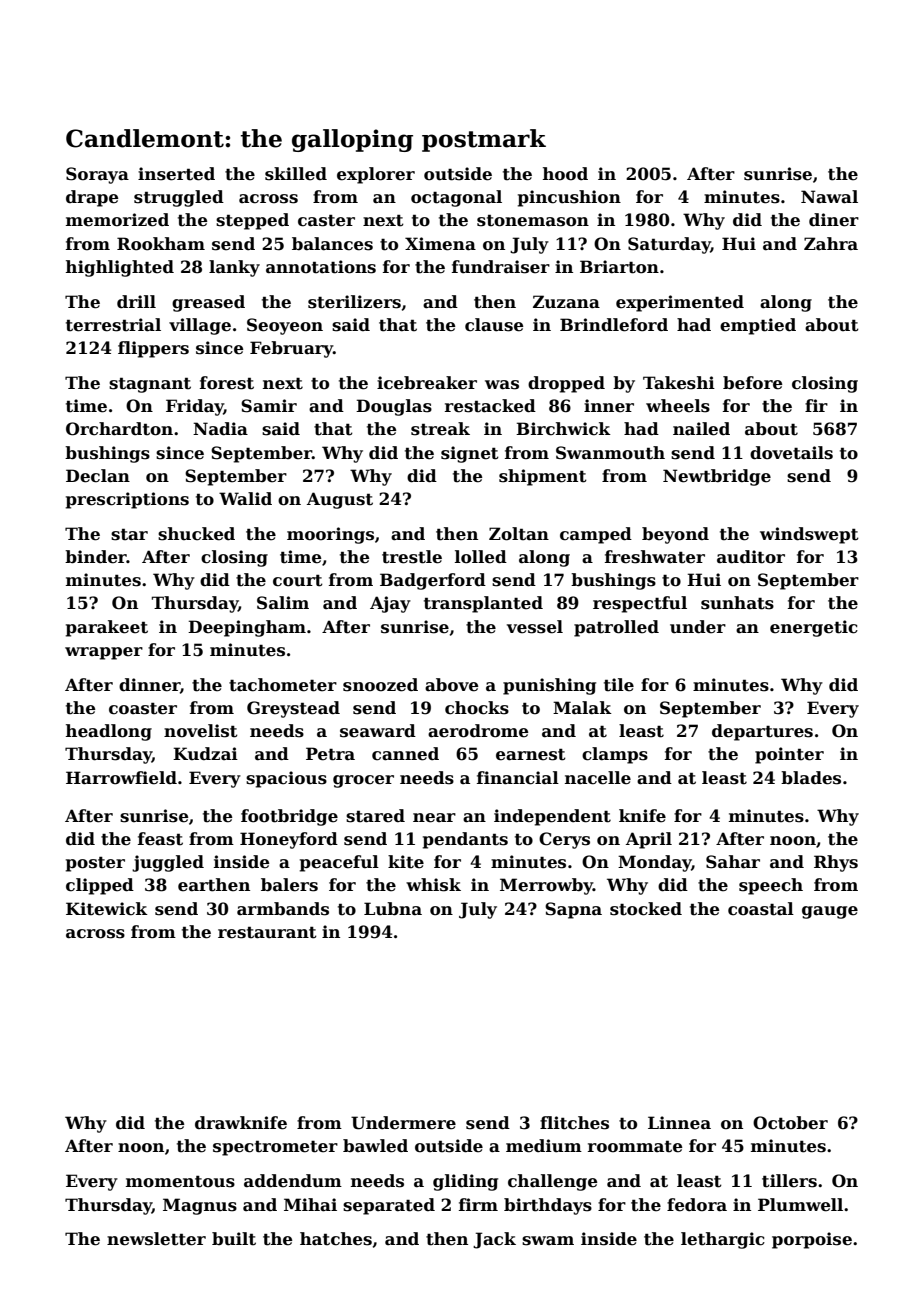 This page has width=924, height=1308. Describe the element at coordinates (393, 909) in the page. I see `Lubna` at that location.
